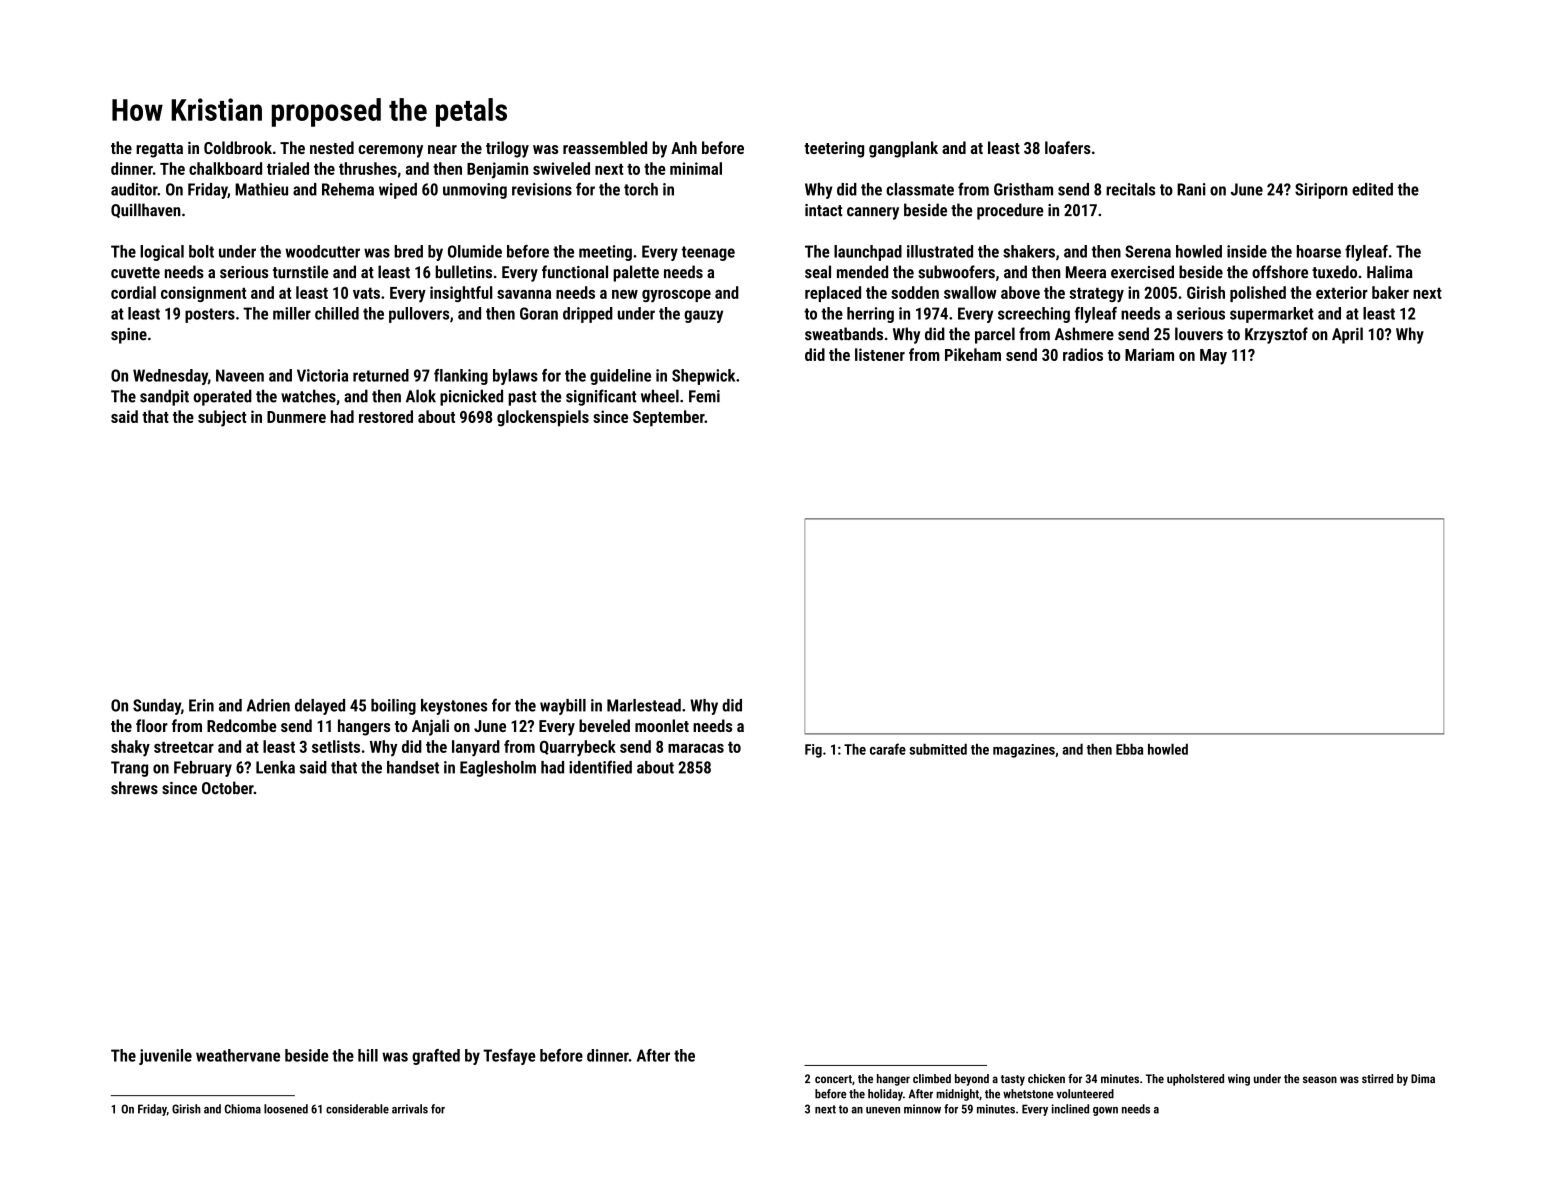 The image size is (1555, 1201). Describe the element at coordinates (1342, 292) in the page. I see `exterior` at that location.
